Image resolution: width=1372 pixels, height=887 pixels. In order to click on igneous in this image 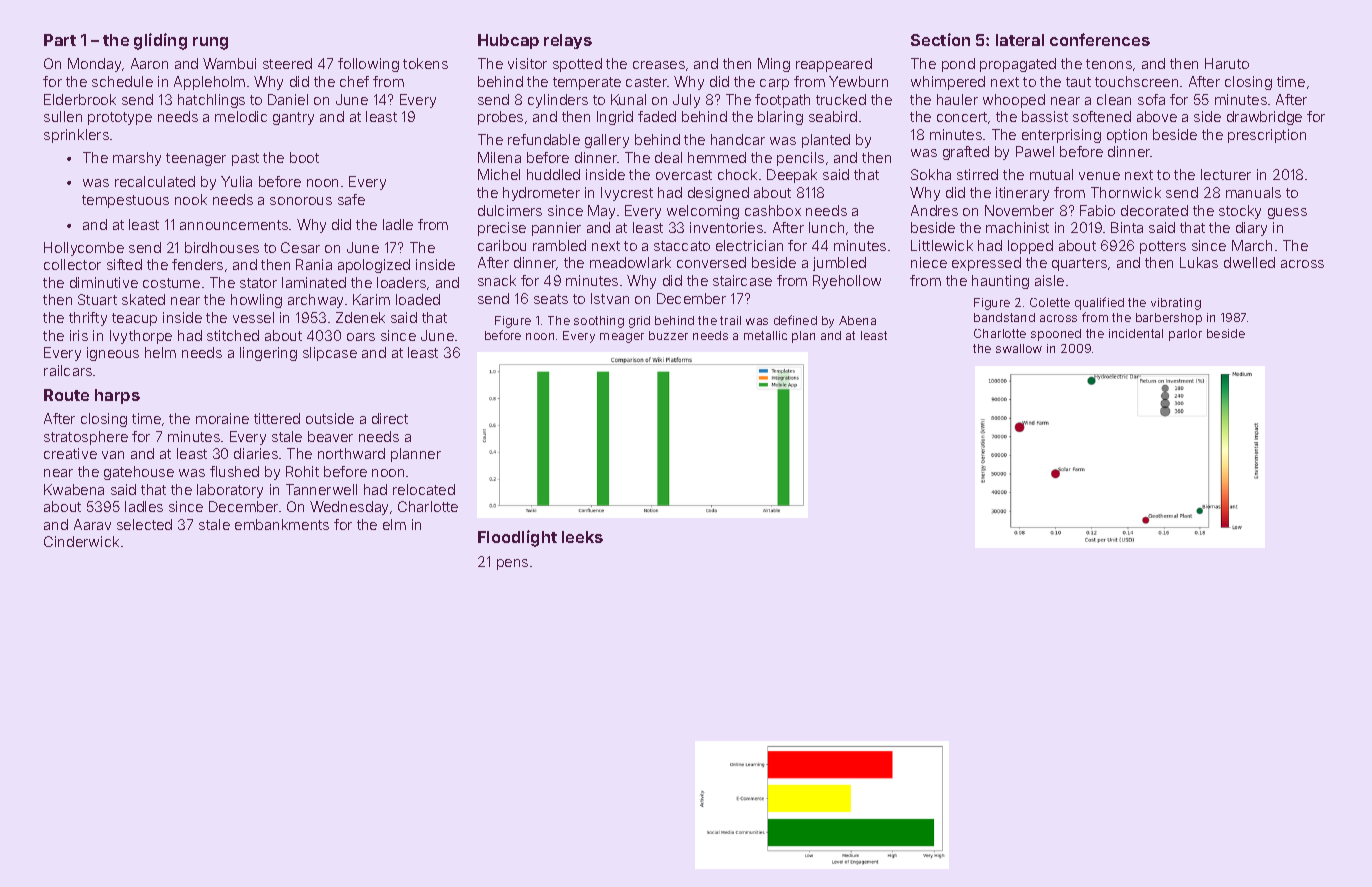, I will do `click(113, 354)`.
